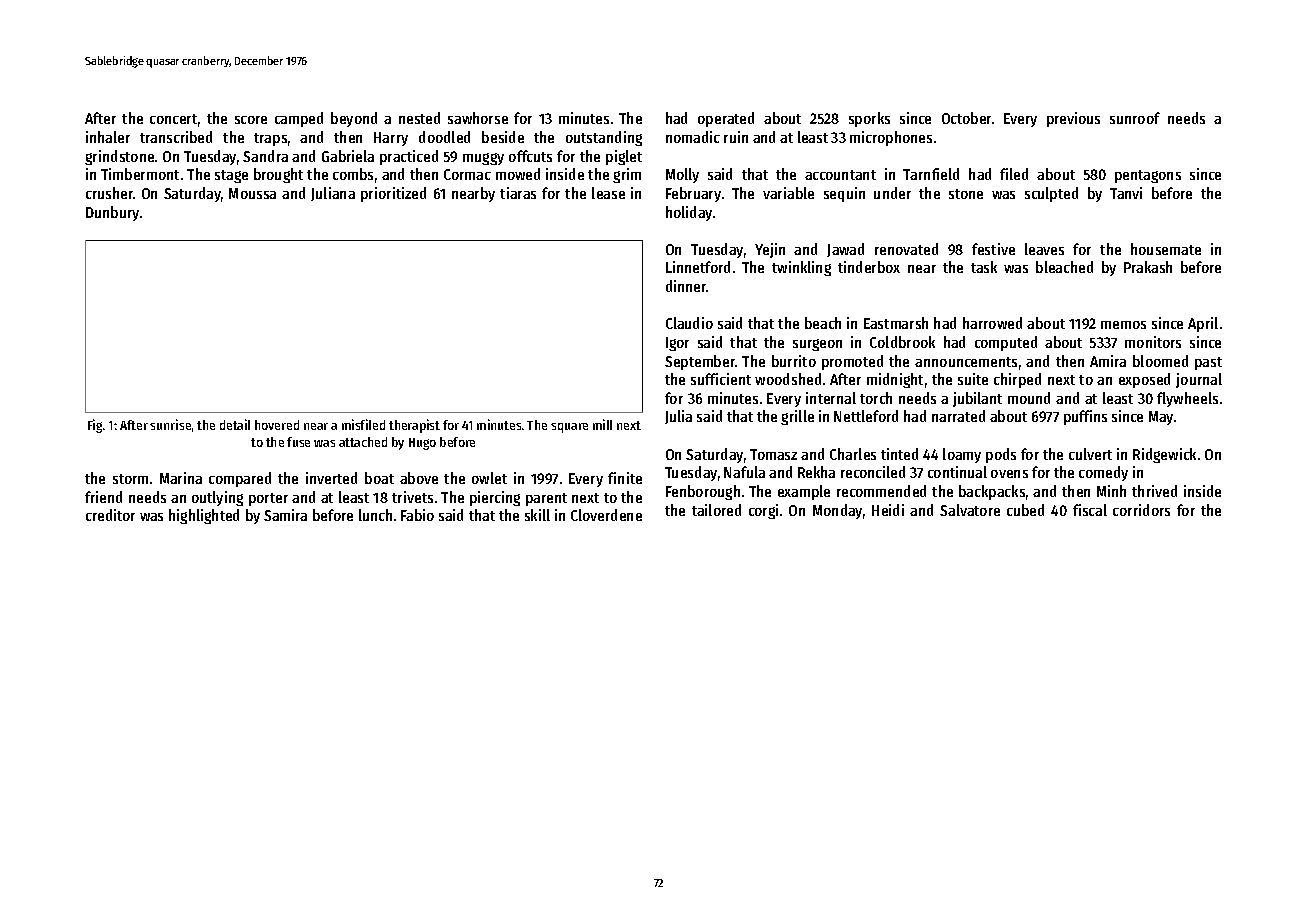  I want to click on holiday, so click(689, 213).
